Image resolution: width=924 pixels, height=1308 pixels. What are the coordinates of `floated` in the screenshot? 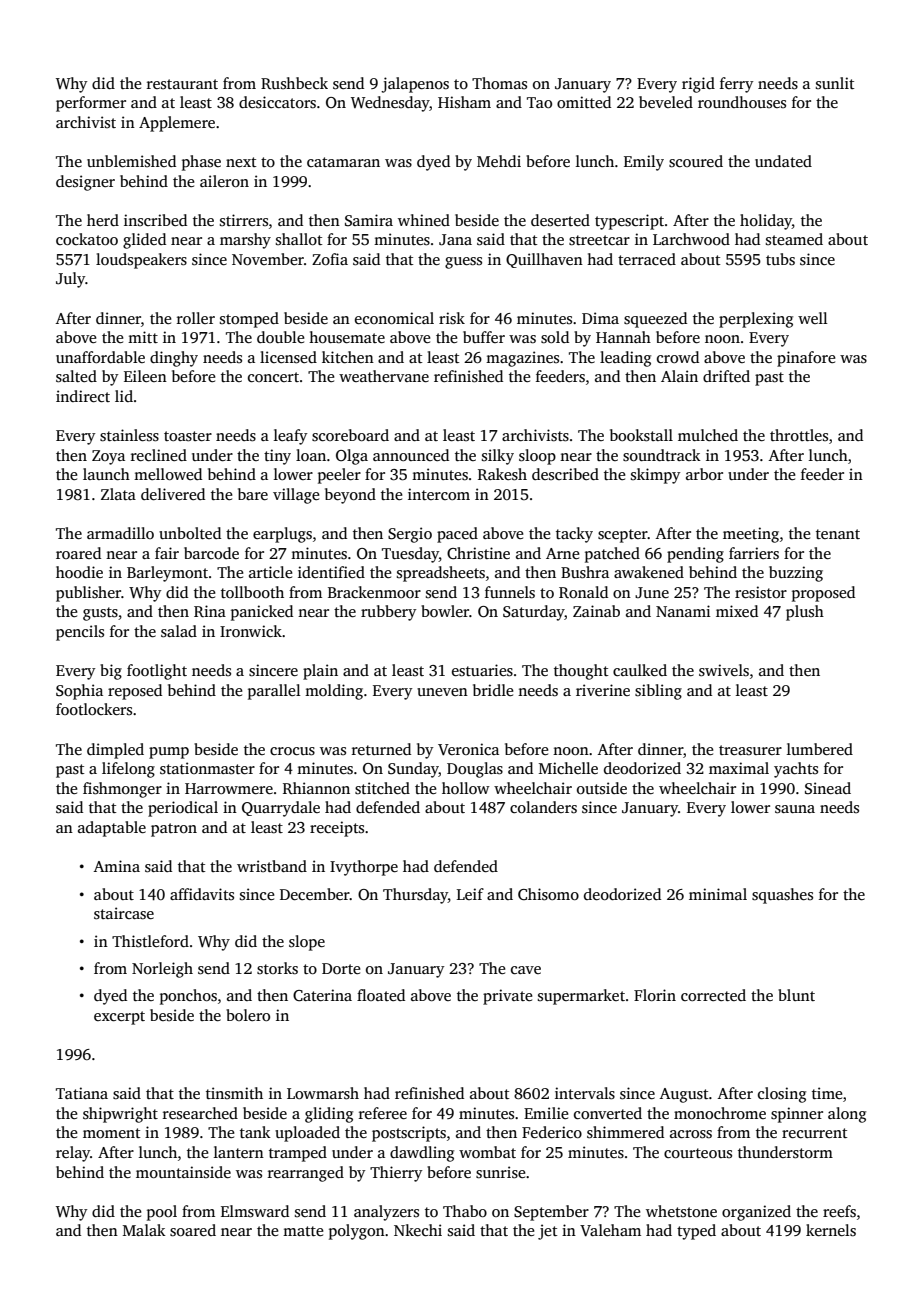 It's located at (381, 995).
